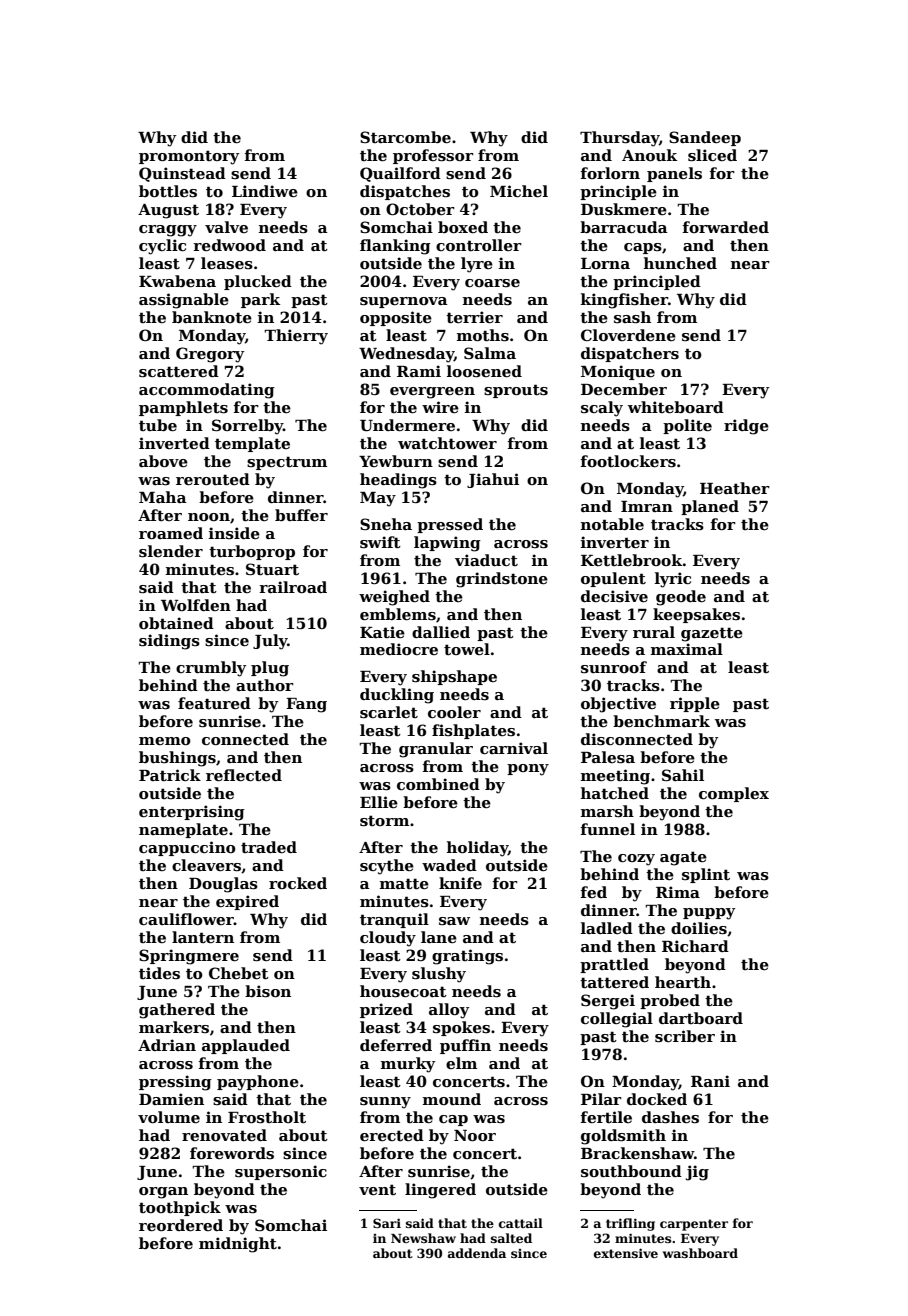  What do you see at coordinates (619, 139) in the screenshot?
I see `Thursday` at bounding box center [619, 139].
